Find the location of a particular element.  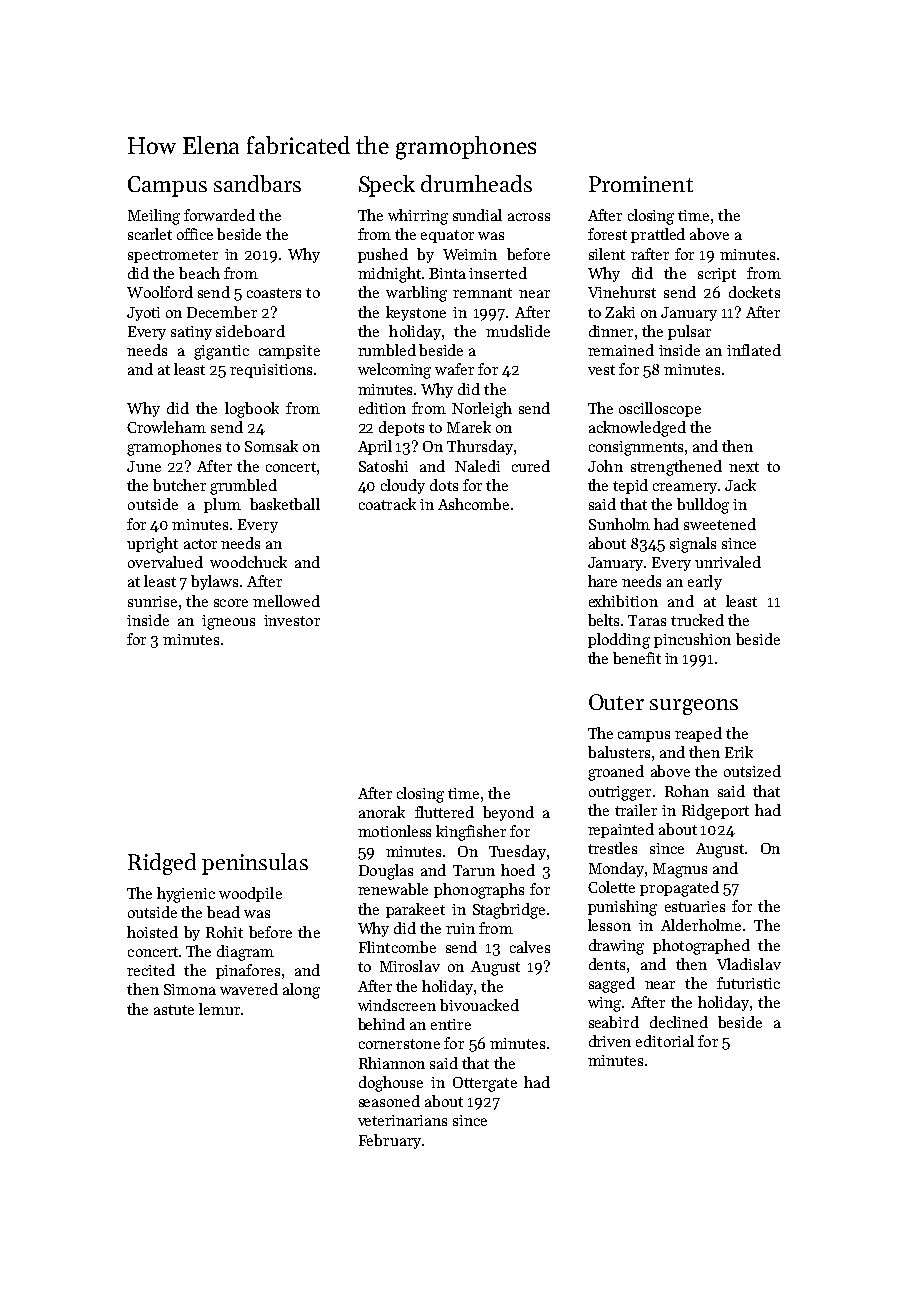

coasters is located at coordinates (274, 293).
